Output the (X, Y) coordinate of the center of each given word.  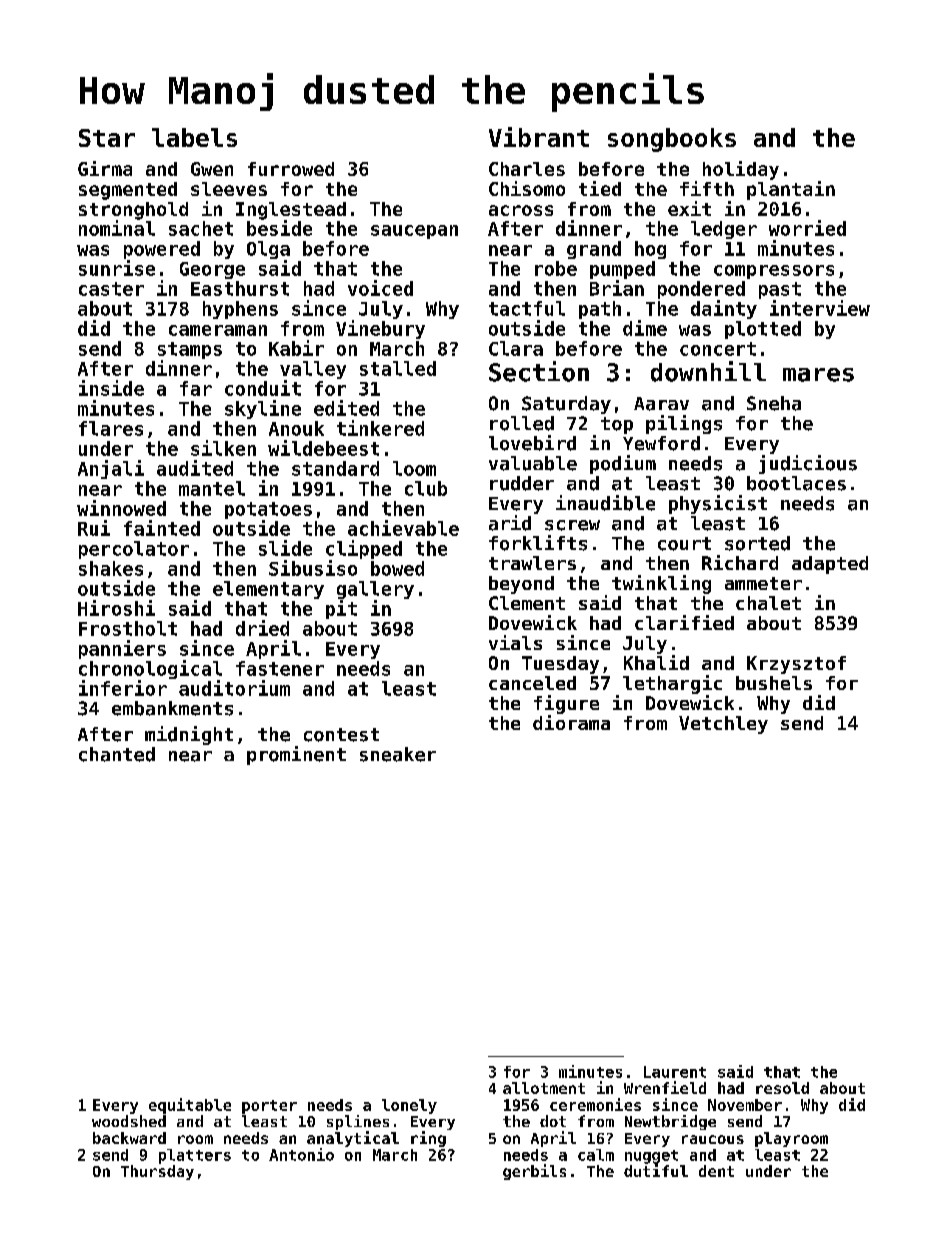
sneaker (398, 754)
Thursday (157, 1172)
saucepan (414, 232)
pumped (622, 270)
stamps (190, 350)
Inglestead (291, 211)
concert (718, 349)
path (600, 310)
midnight (189, 735)
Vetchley (723, 725)
